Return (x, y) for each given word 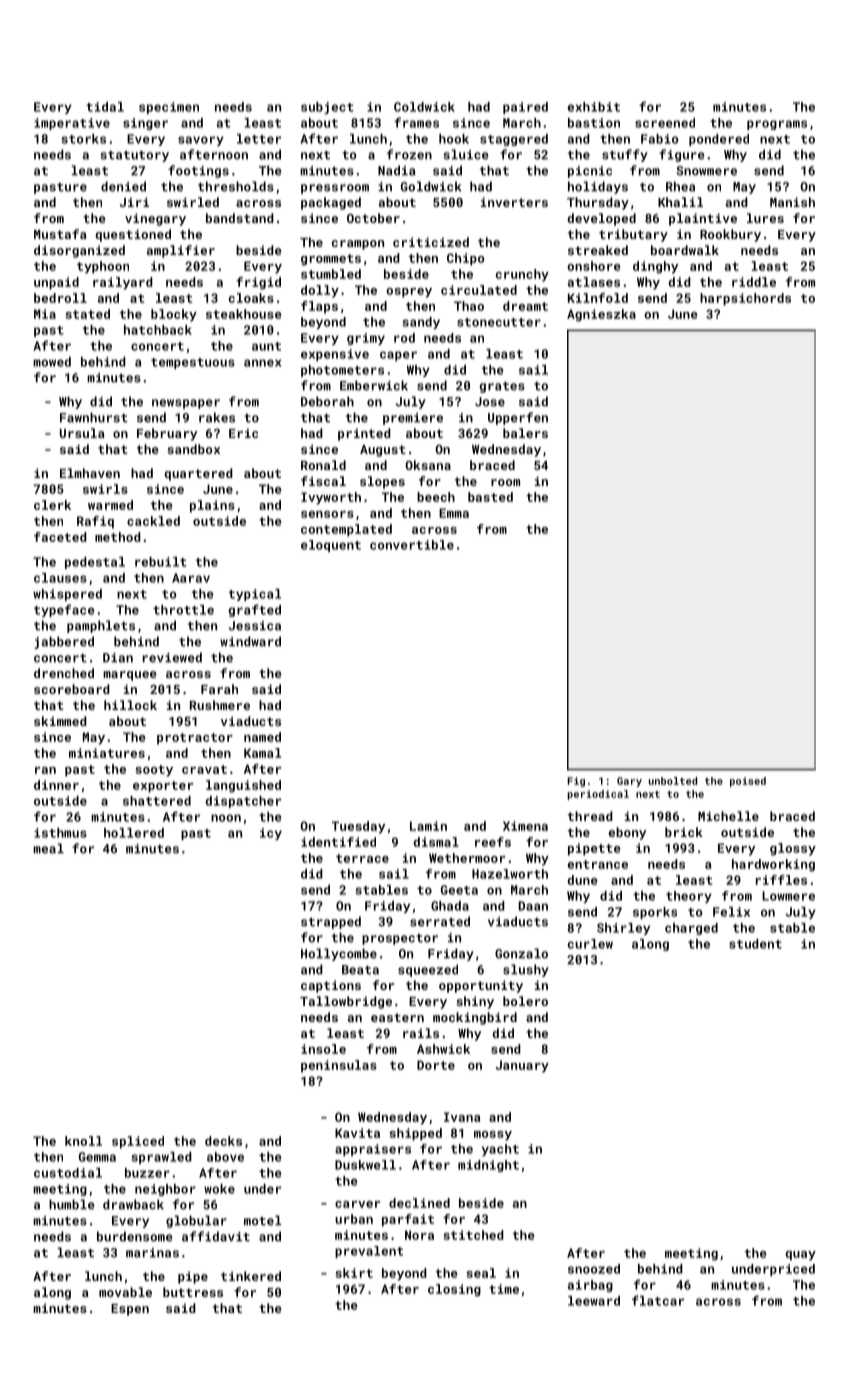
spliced (138, 1142)
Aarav (191, 578)
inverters (514, 202)
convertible (412, 545)
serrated (440, 921)
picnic (590, 172)
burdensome (135, 1236)
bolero (525, 1001)
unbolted (673, 781)
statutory (134, 156)
